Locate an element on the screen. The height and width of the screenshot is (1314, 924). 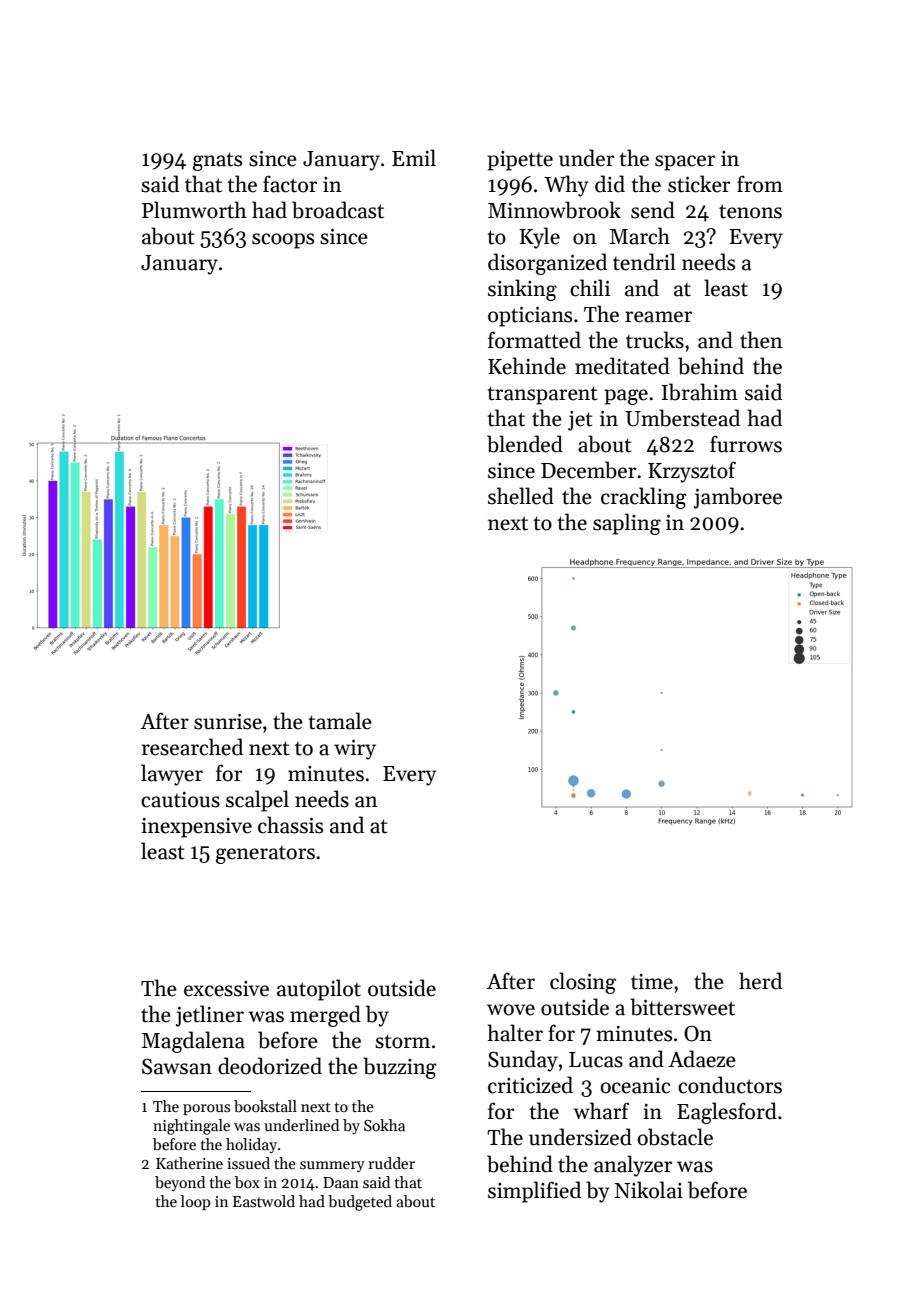
spacer is located at coordinates (685, 163).
